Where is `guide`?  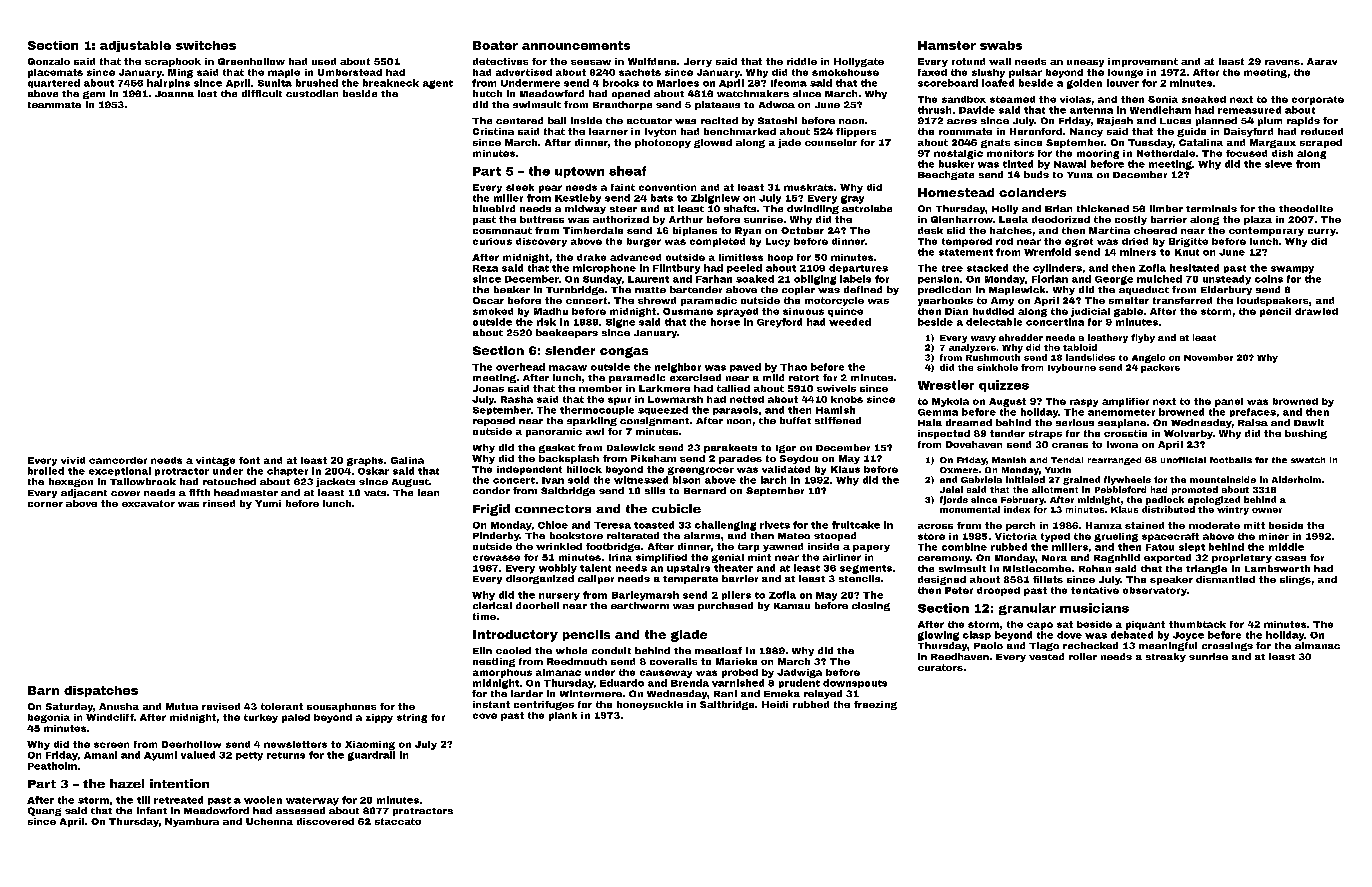 guide is located at coordinates (1191, 132).
